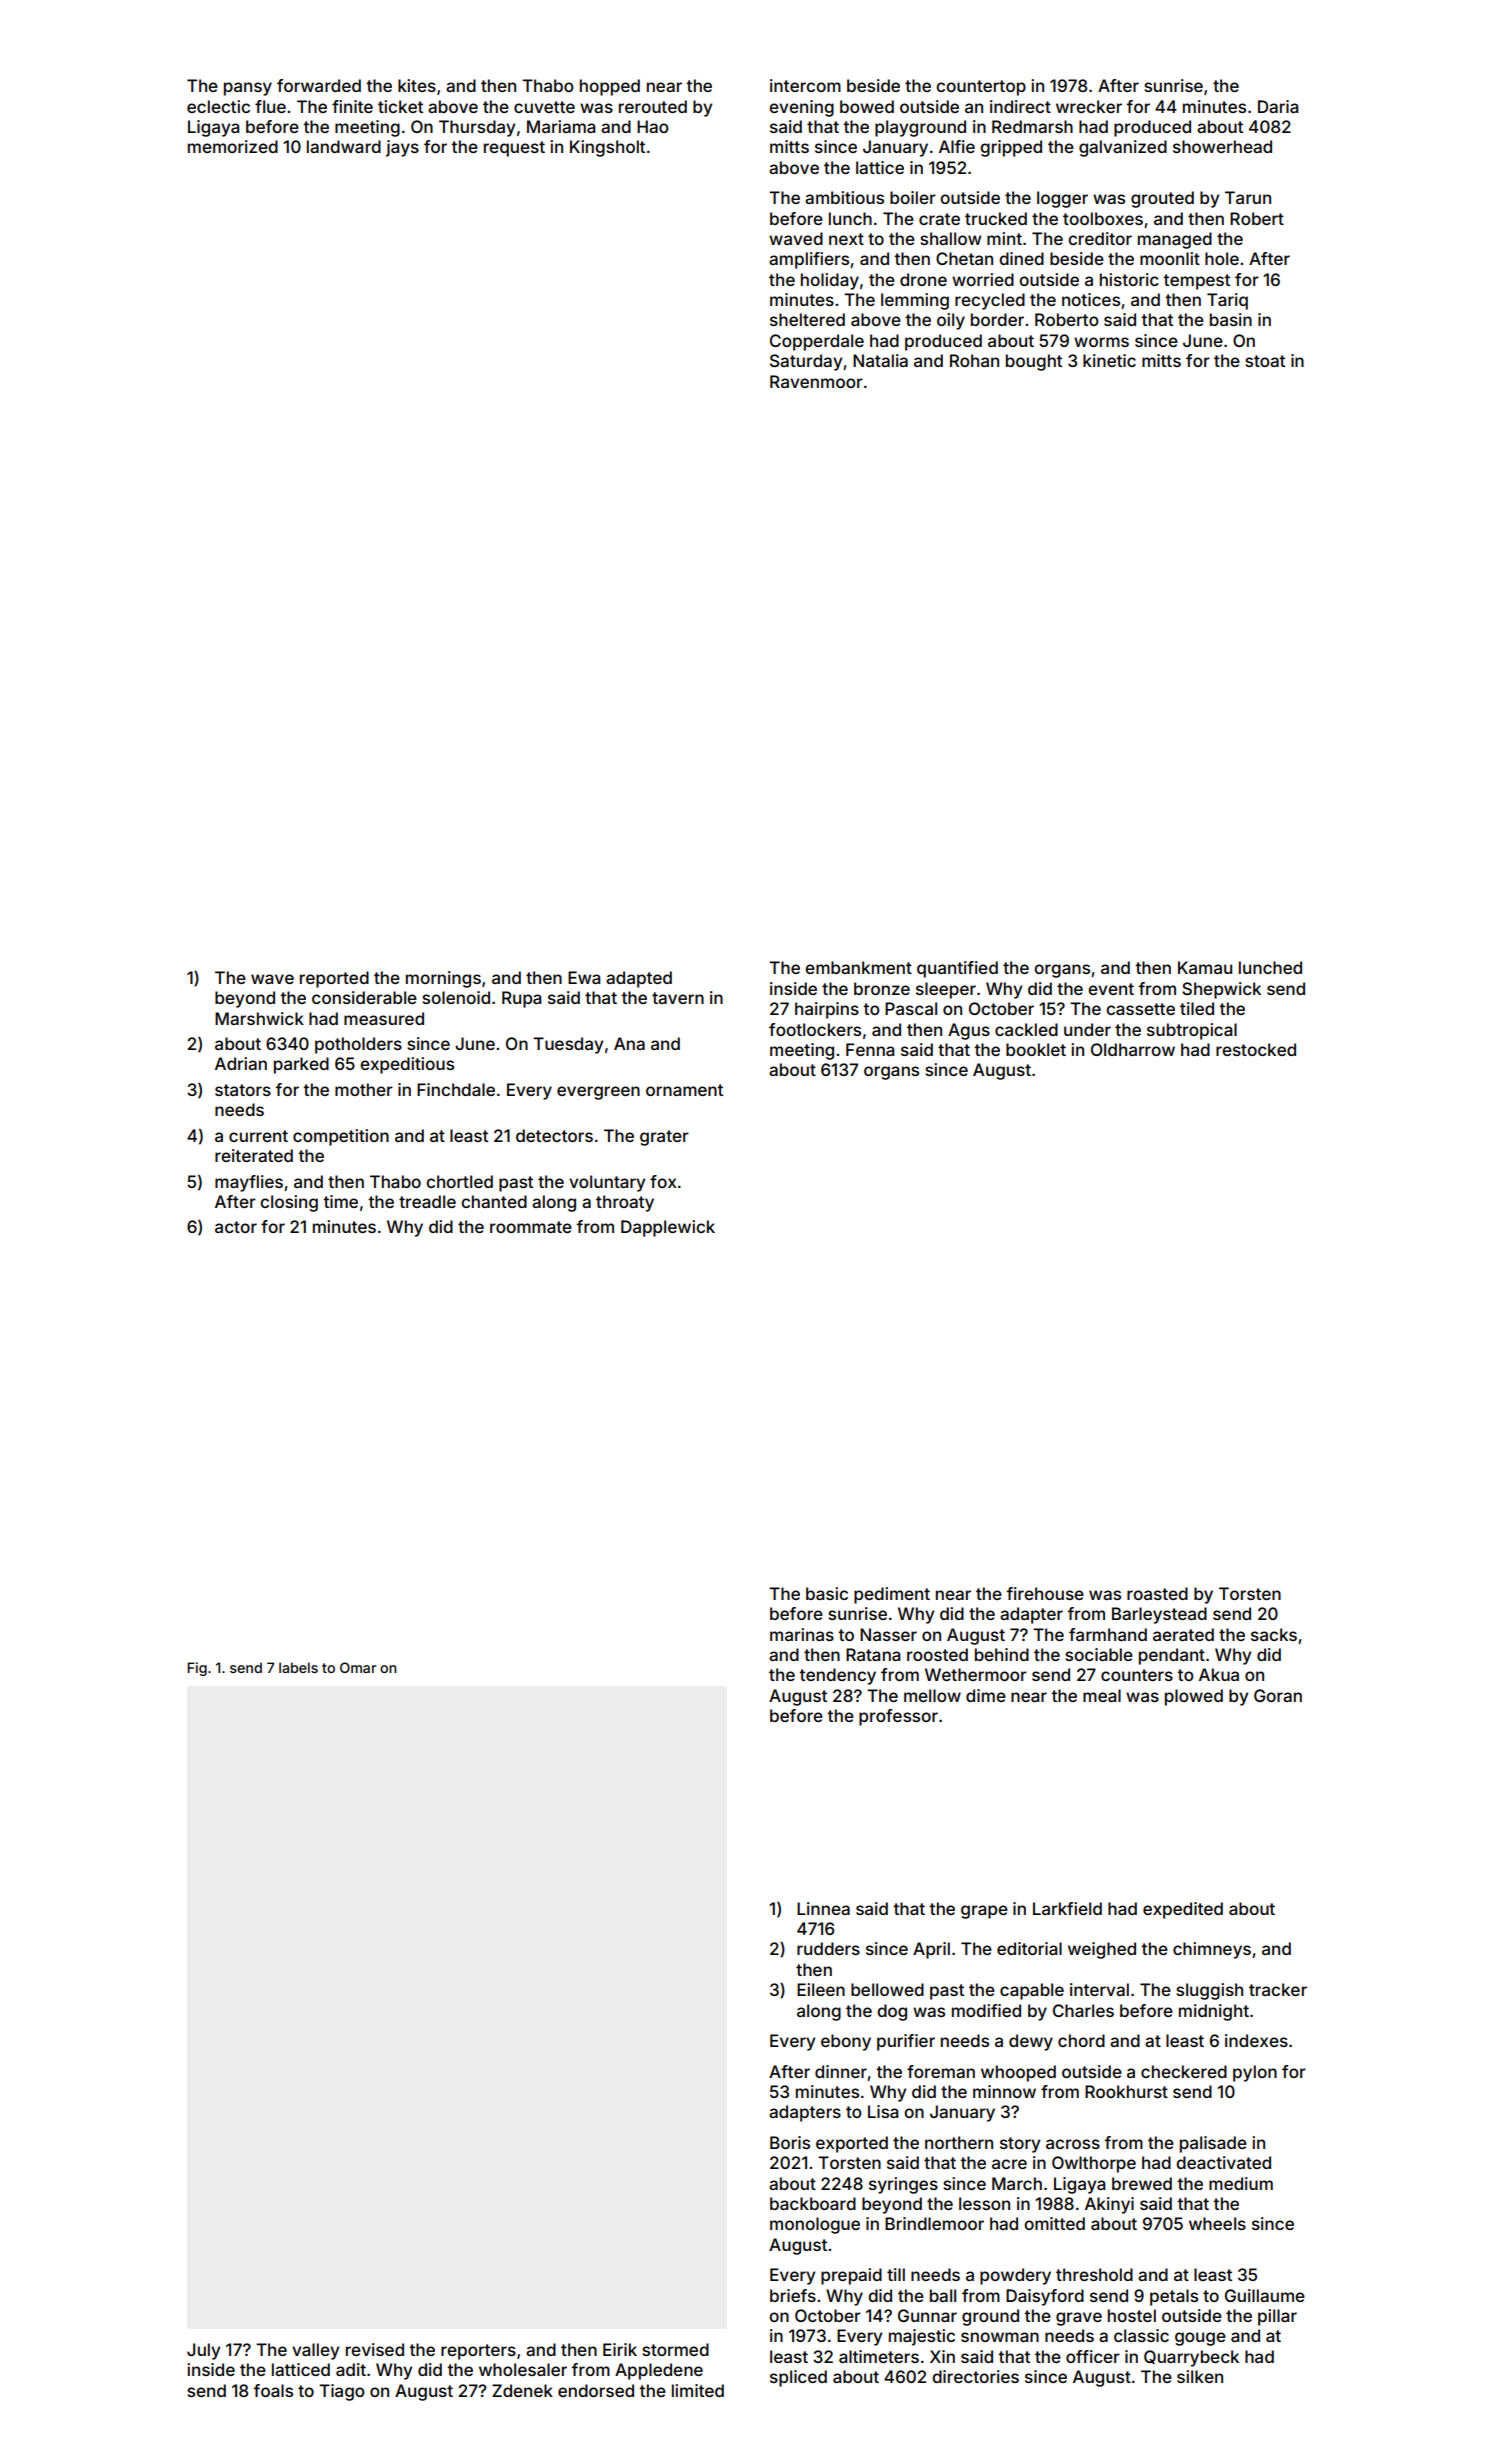  I want to click on closing, so click(289, 1203).
